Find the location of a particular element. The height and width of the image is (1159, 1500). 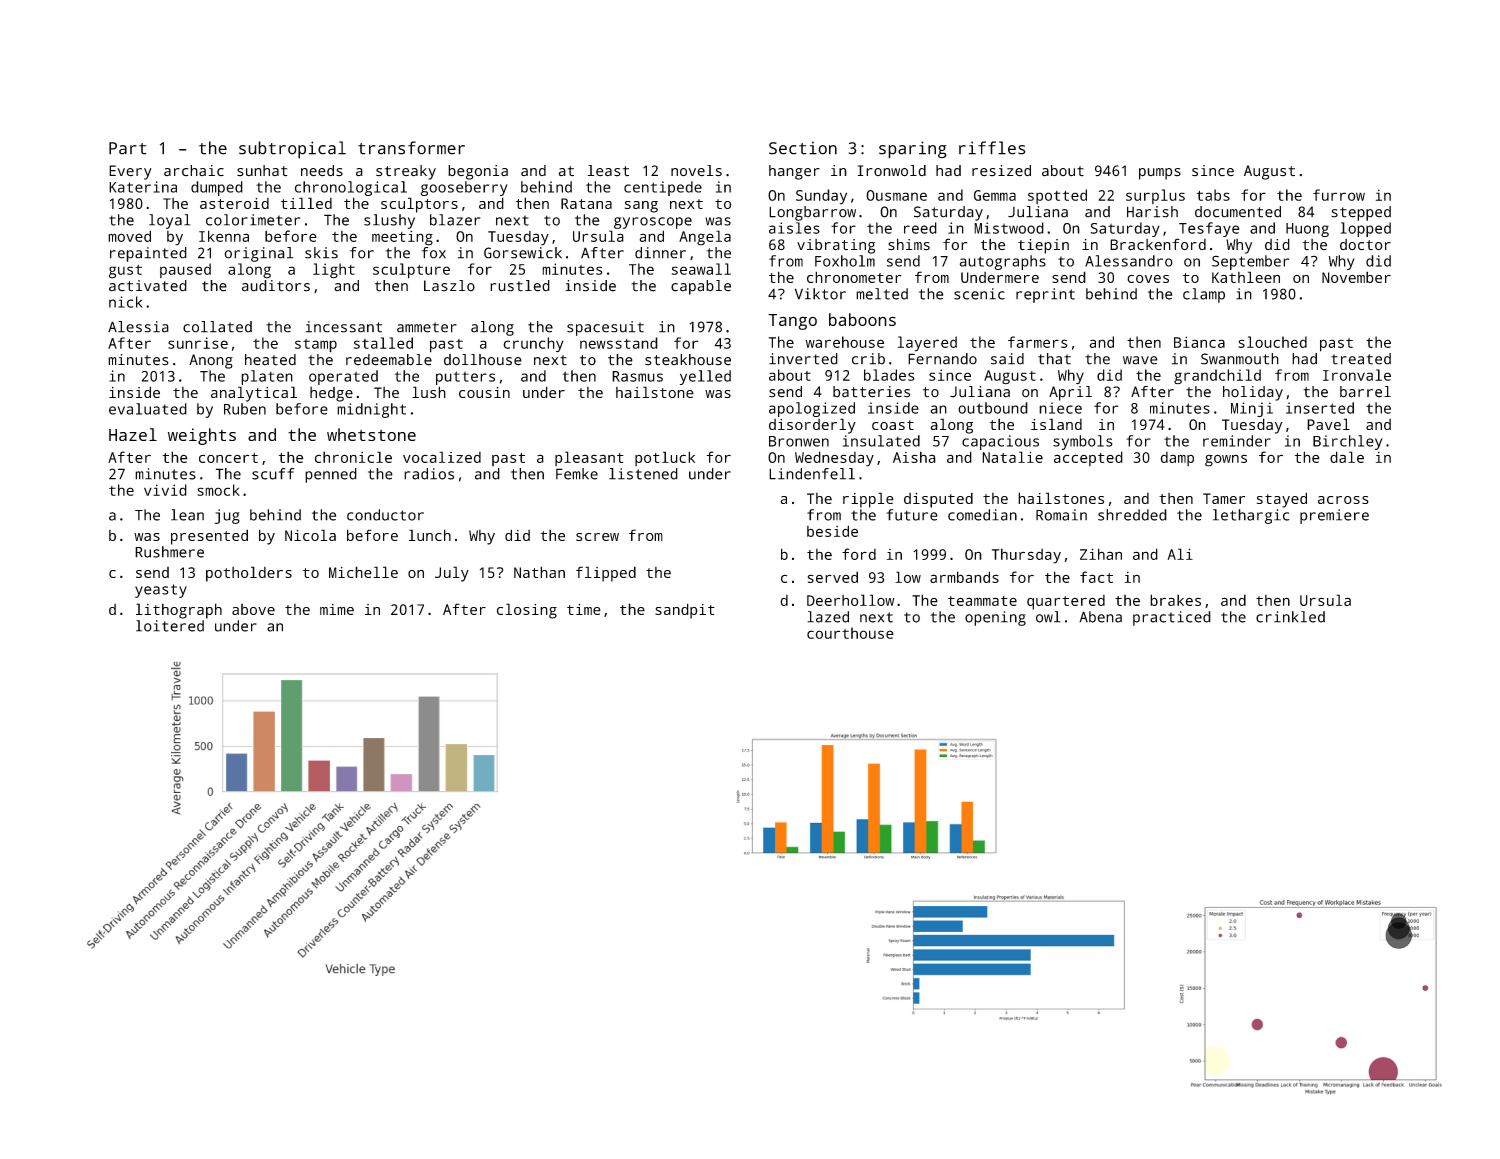

concert is located at coordinates (228, 458).
